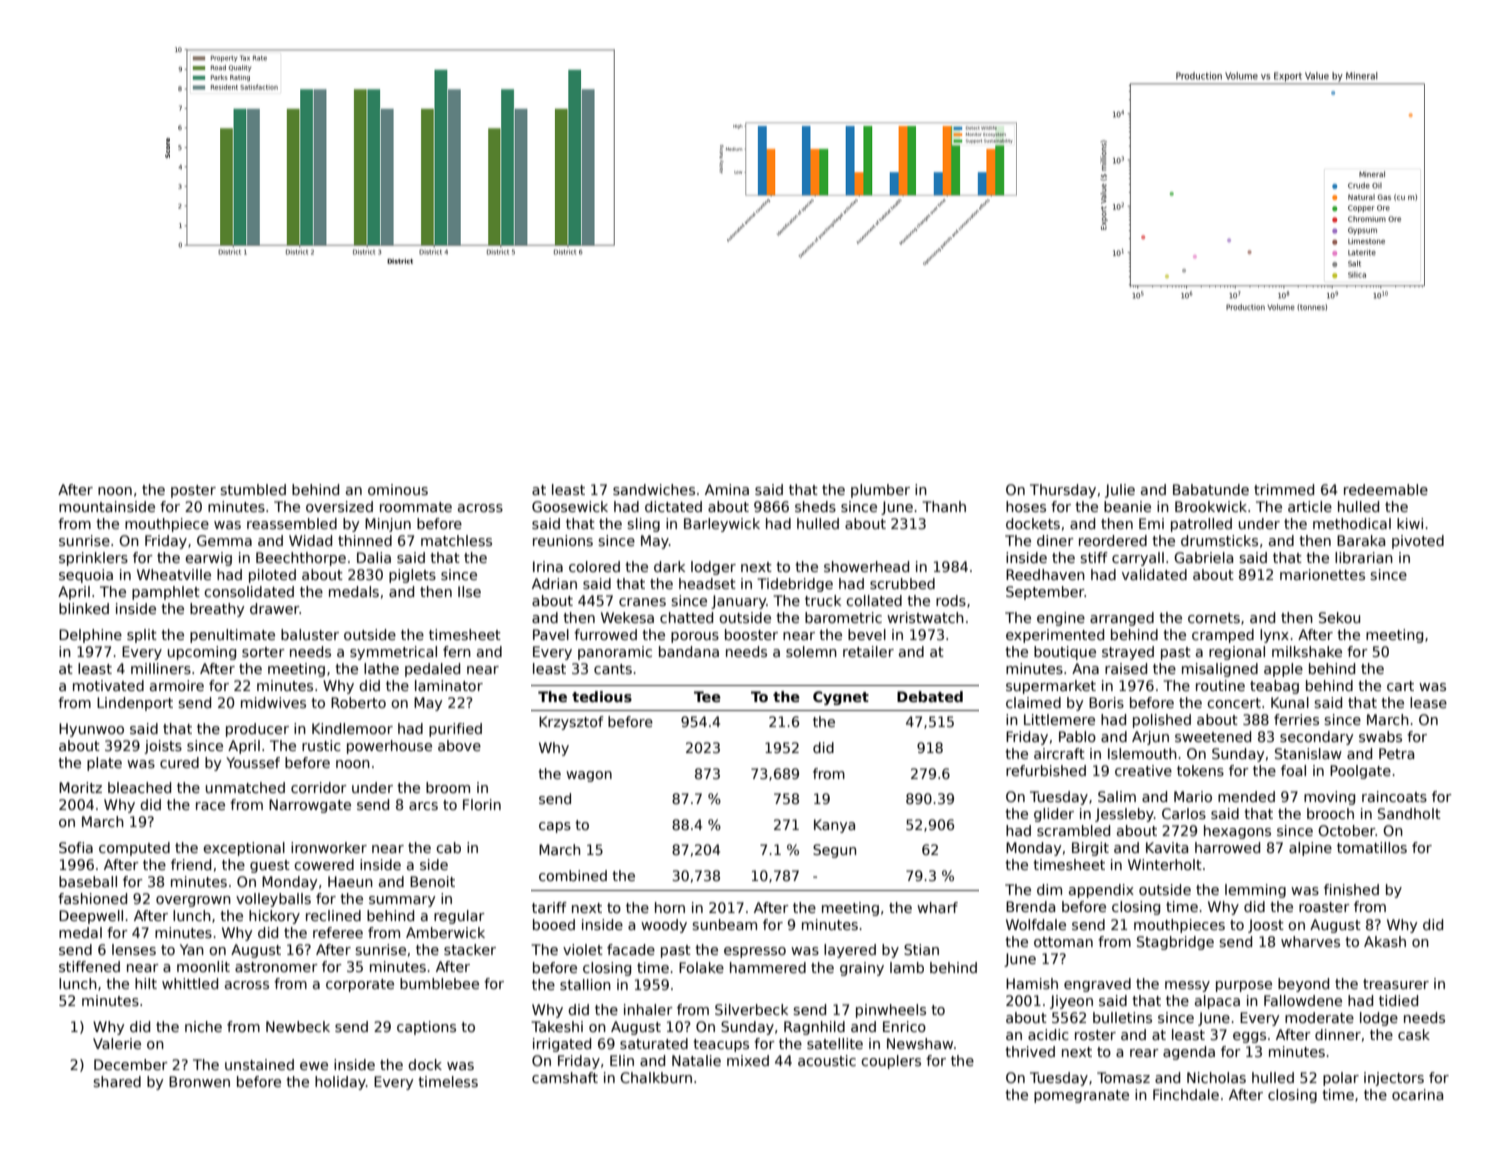  I want to click on Baraka, so click(1361, 540).
